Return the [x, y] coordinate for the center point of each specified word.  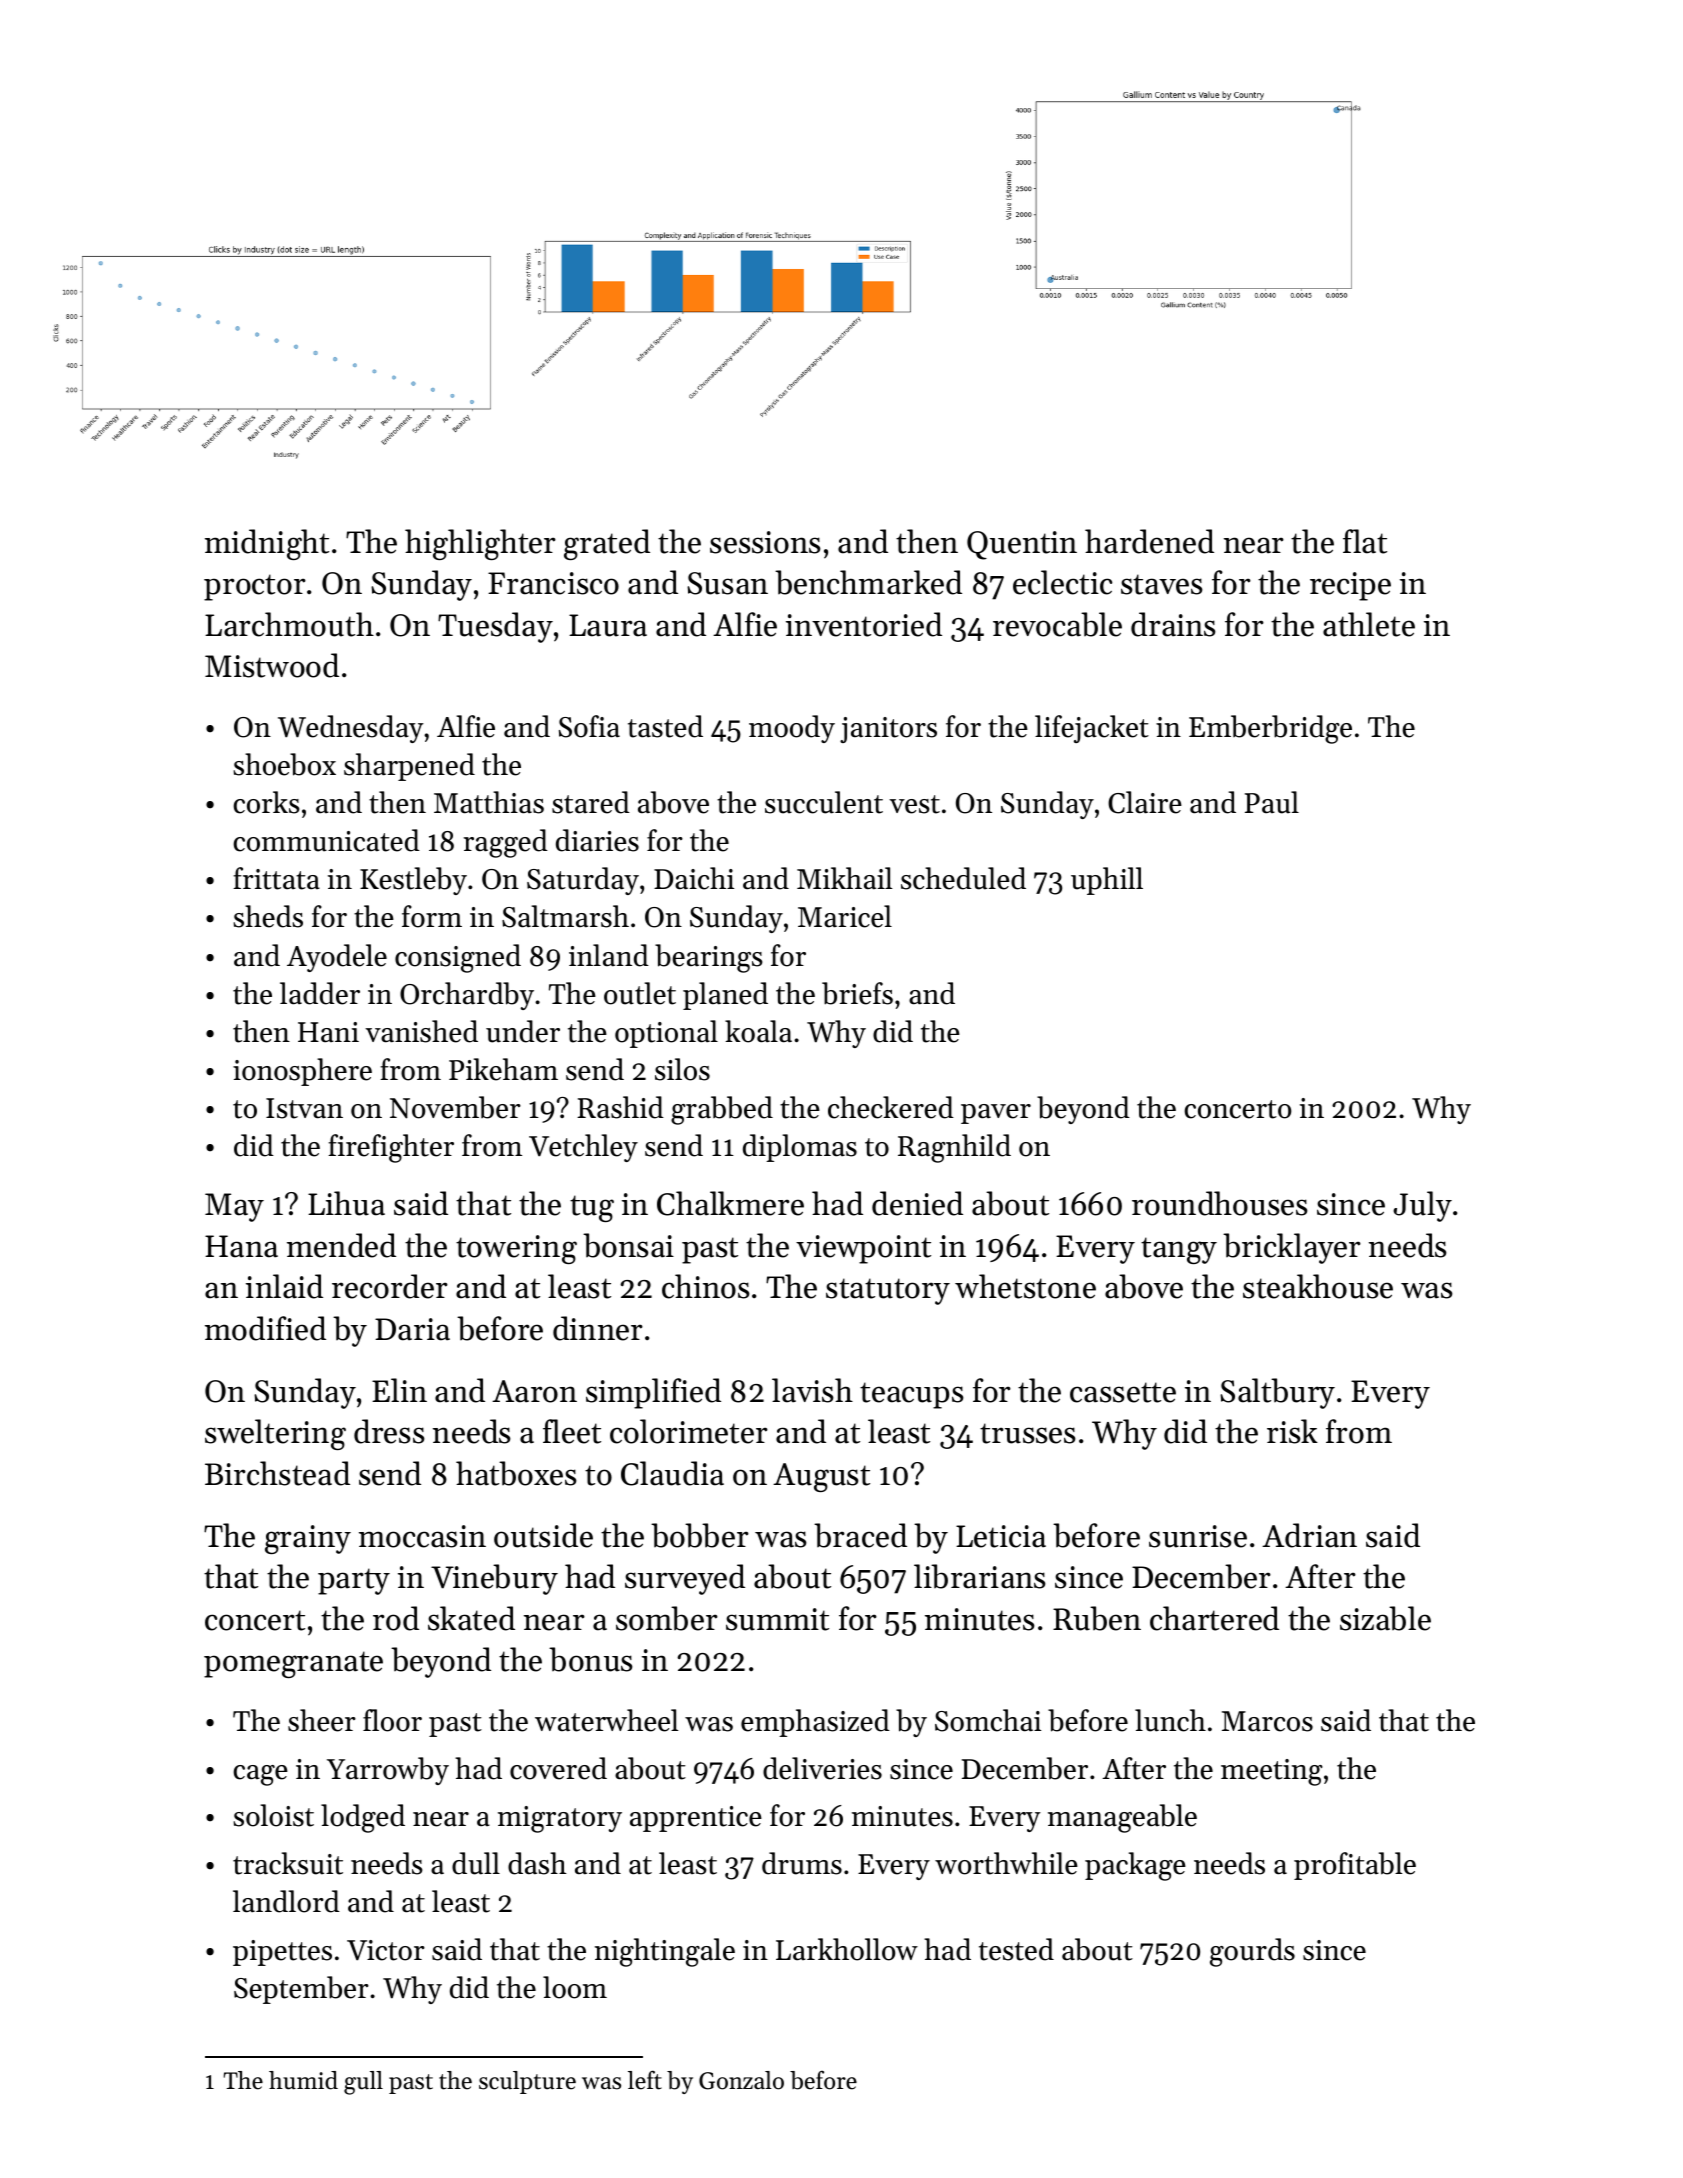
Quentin [1022, 545]
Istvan [304, 1108]
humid [303, 2080]
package [1135, 1866]
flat [1365, 541]
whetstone [1025, 1286]
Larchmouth [289, 624]
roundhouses [1220, 1203]
